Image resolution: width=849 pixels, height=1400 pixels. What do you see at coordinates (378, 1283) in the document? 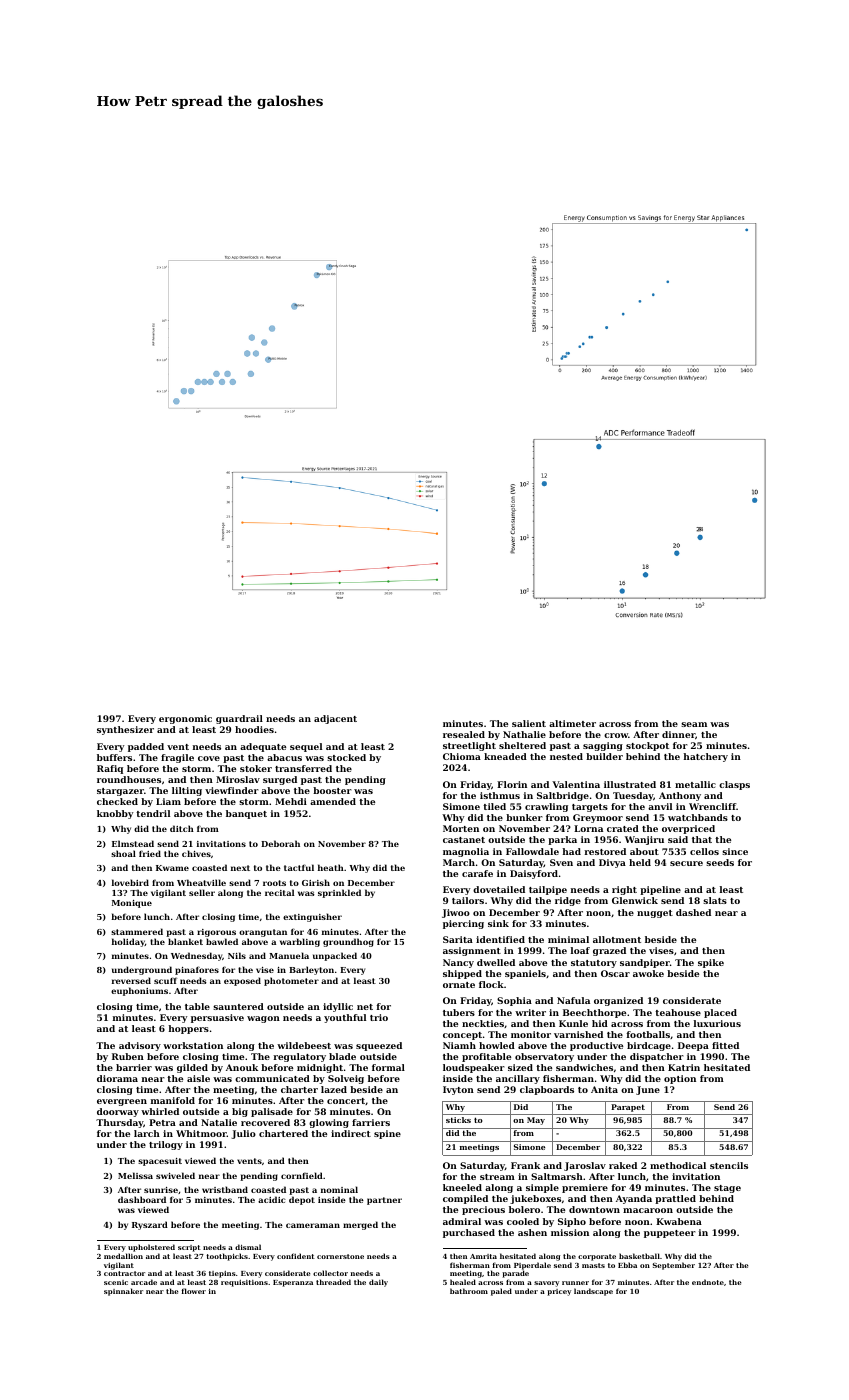
I see `daily` at bounding box center [378, 1283].
